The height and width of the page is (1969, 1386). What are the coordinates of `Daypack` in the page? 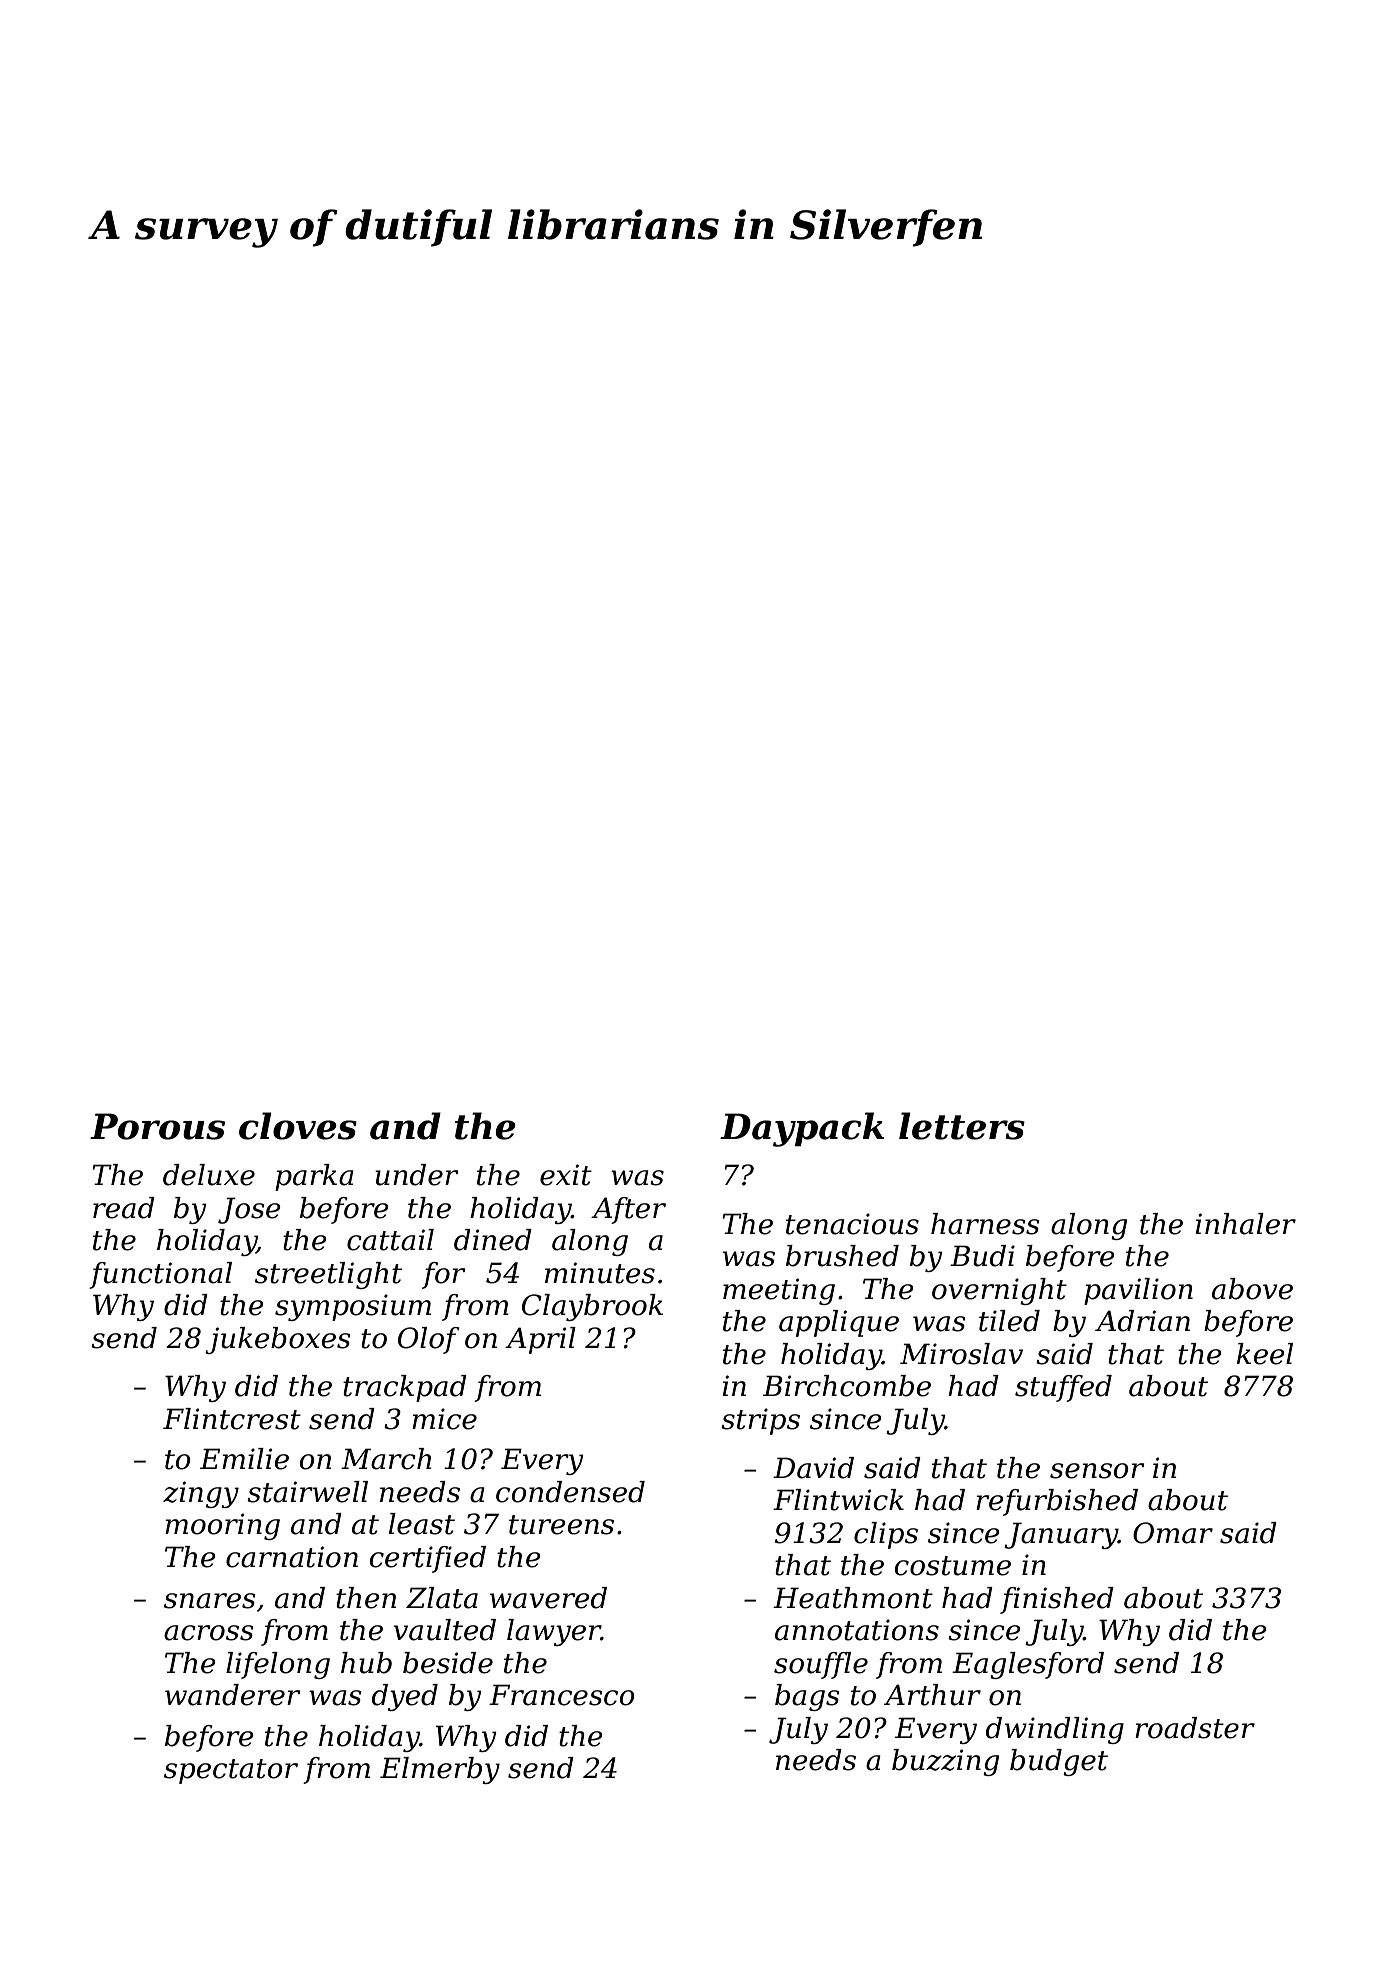 It's located at (802, 1129).
